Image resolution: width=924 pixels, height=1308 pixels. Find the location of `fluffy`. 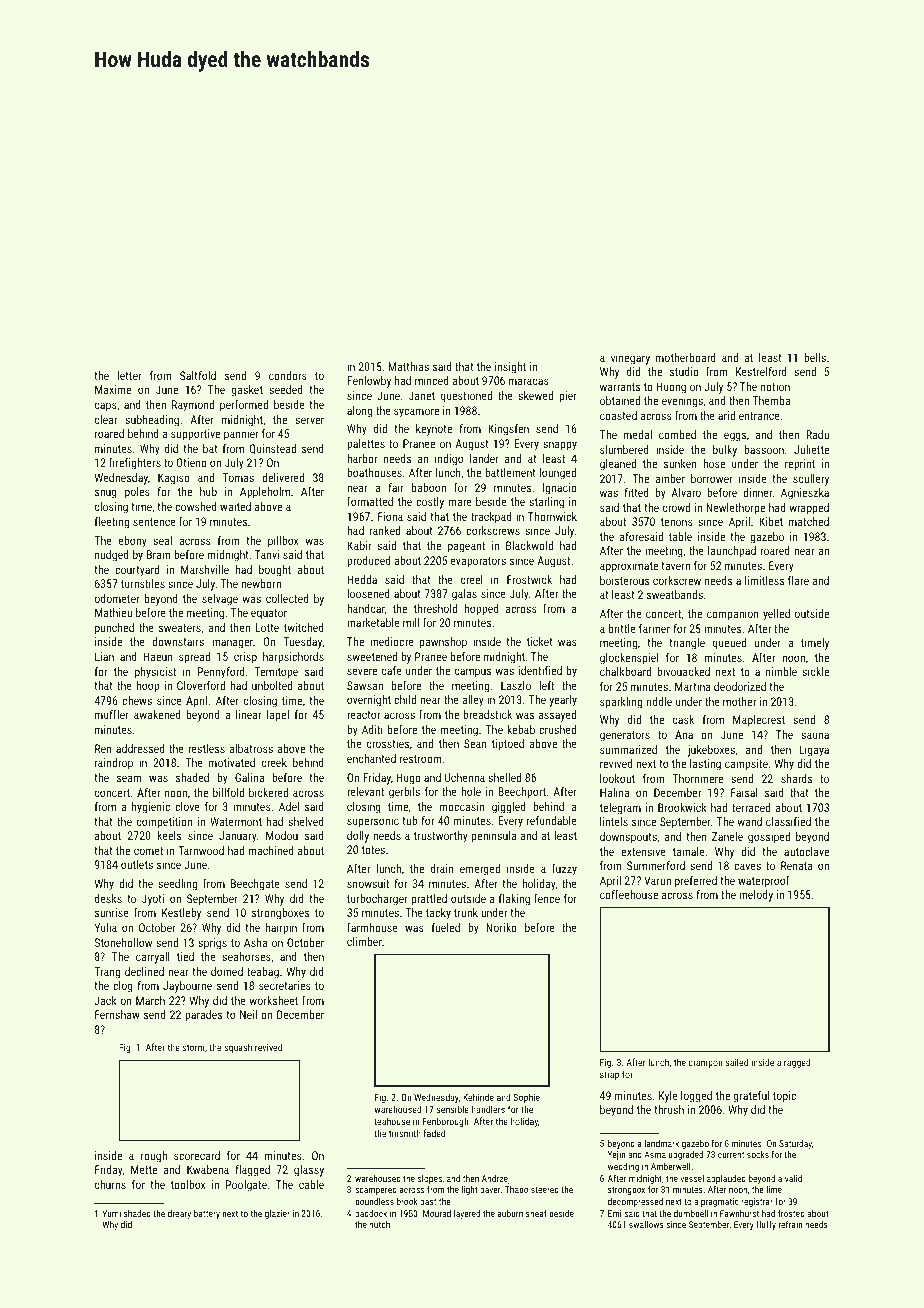

fluffy is located at coordinates (766, 1225).
